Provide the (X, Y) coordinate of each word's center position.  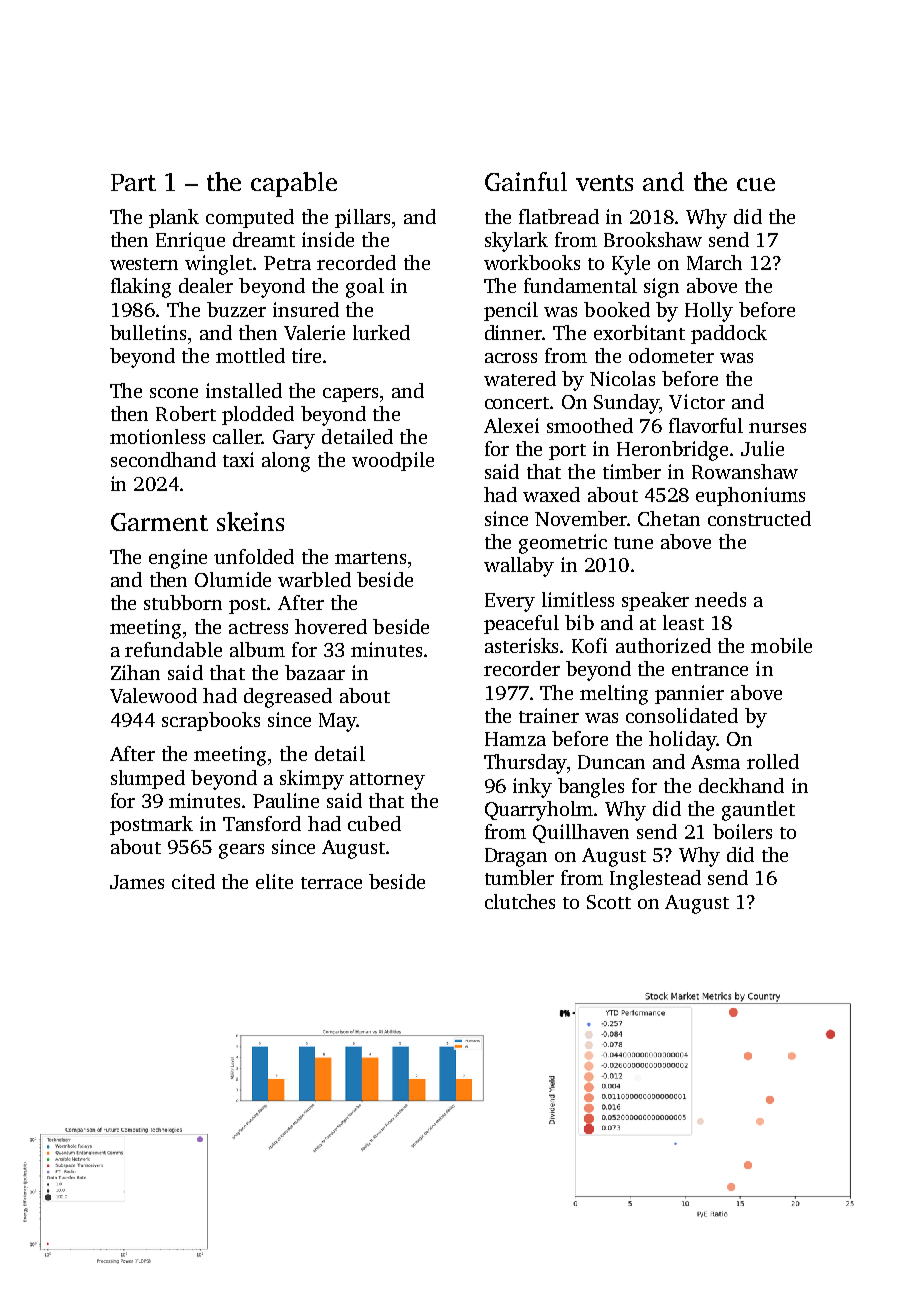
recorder (522, 668)
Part (133, 182)
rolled (773, 761)
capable (294, 184)
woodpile (393, 461)
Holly (709, 312)
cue (756, 184)
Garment (159, 522)
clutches (520, 901)
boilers (742, 831)
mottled (250, 355)
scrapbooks (211, 721)
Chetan (669, 518)
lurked (381, 332)
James (137, 882)
